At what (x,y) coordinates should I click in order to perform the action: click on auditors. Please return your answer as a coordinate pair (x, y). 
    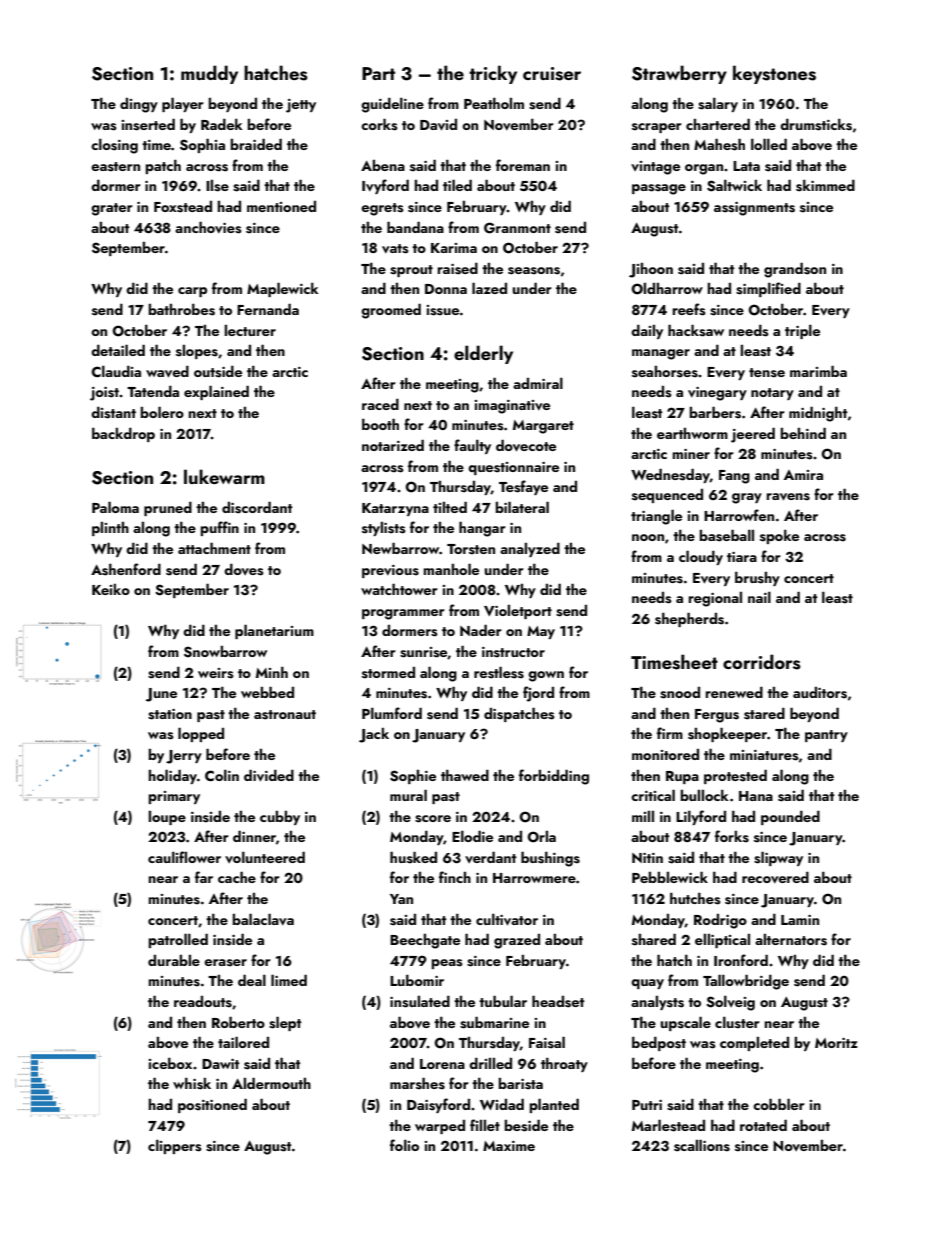
    Looking at the image, I should click on (820, 693).
